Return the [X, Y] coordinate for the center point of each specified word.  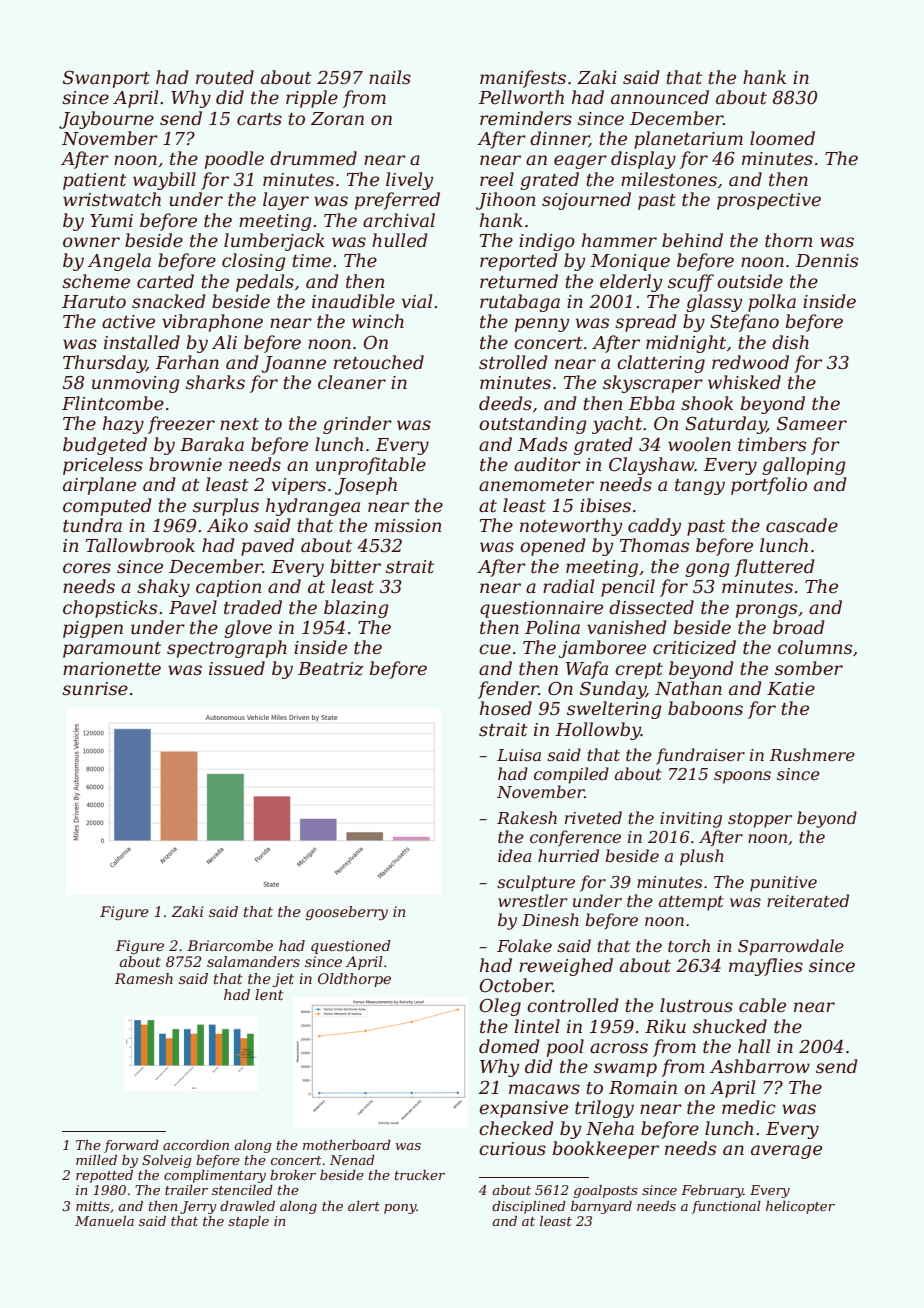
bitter [355, 566]
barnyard [601, 1207]
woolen [699, 444]
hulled [400, 240]
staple [248, 1222]
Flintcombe [113, 403]
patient [95, 181]
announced [660, 97]
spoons [742, 777]
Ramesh [144, 978]
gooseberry [347, 913]
